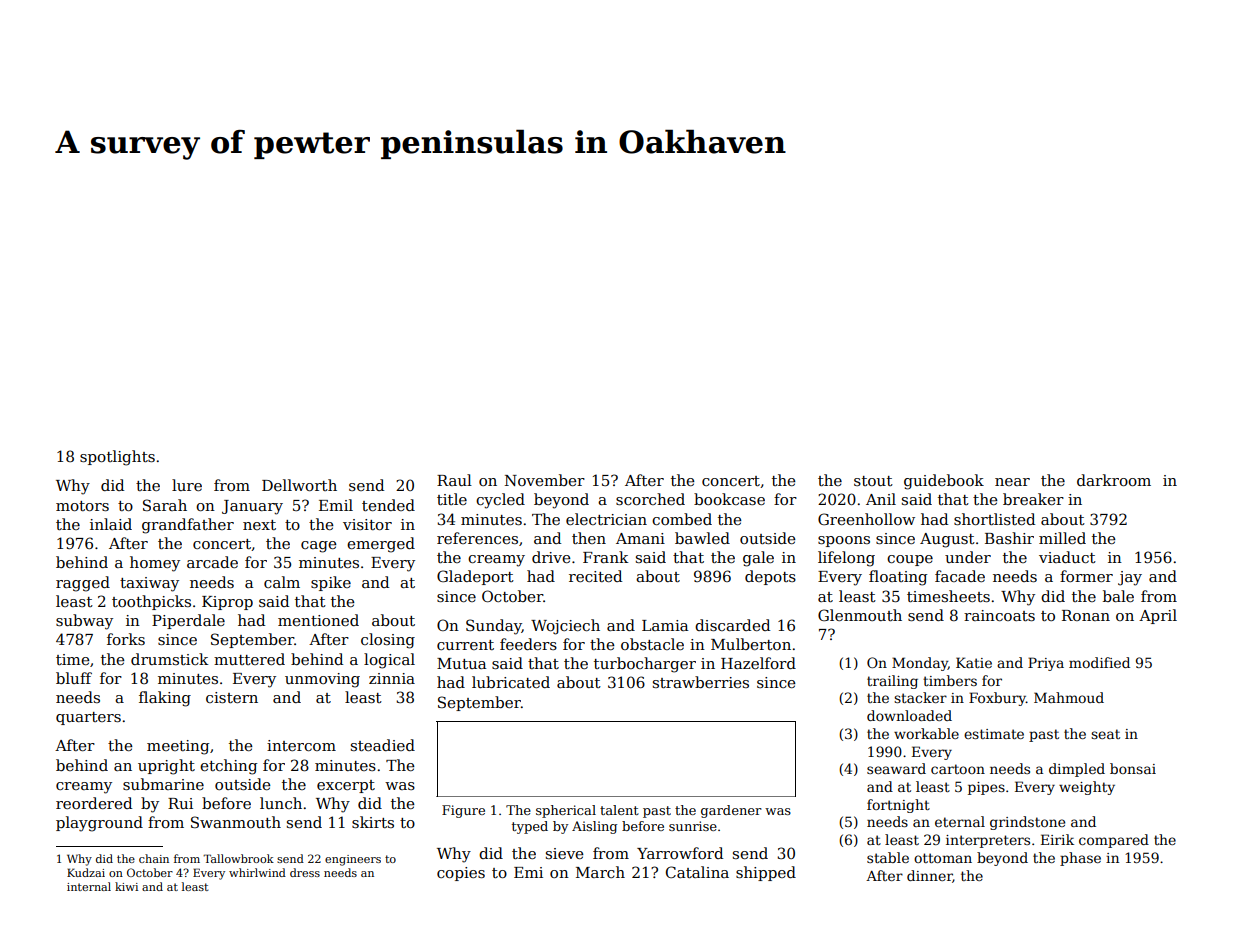  What do you see at coordinates (960, 576) in the screenshot?
I see `facade` at bounding box center [960, 576].
